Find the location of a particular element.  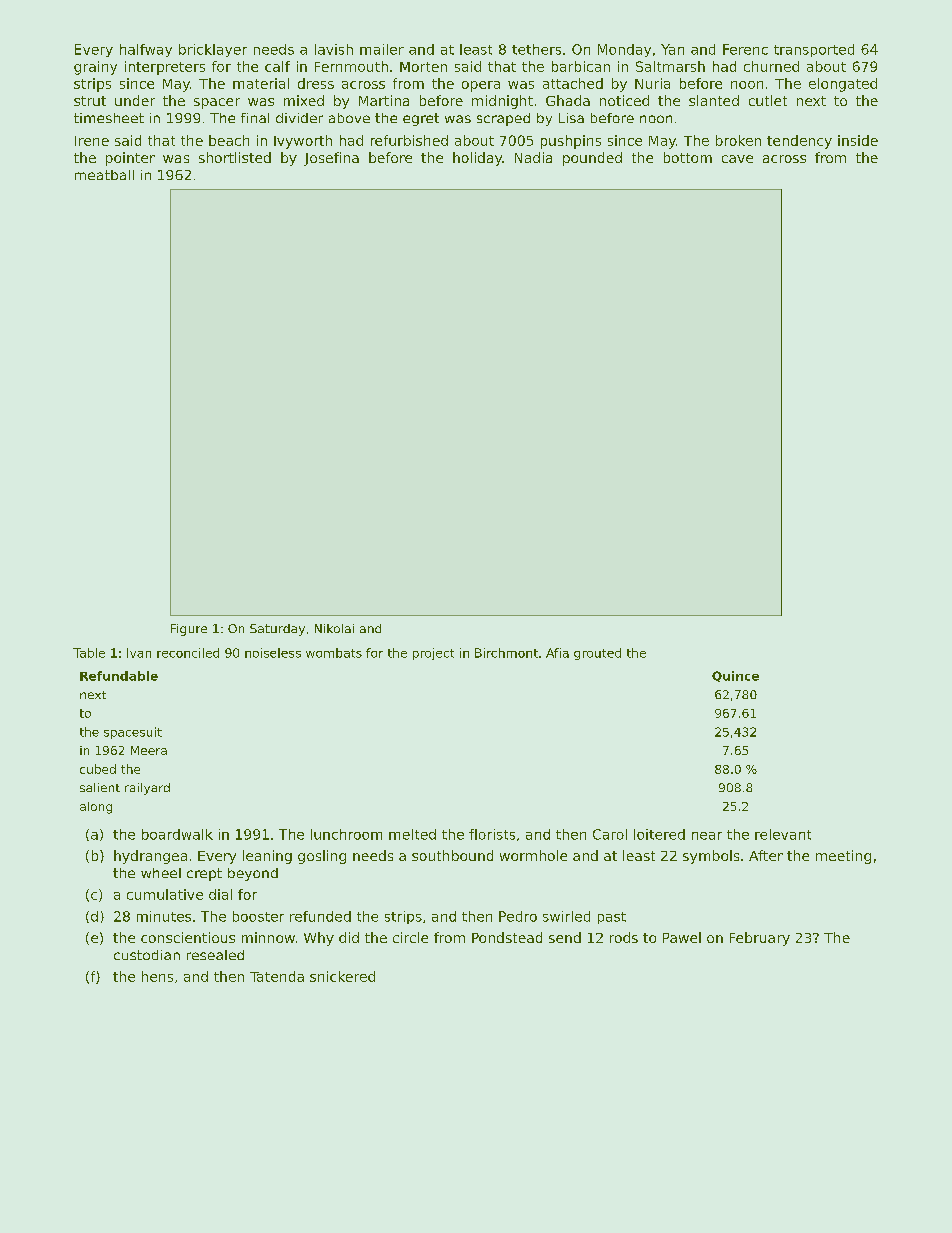

broken is located at coordinates (738, 140).
